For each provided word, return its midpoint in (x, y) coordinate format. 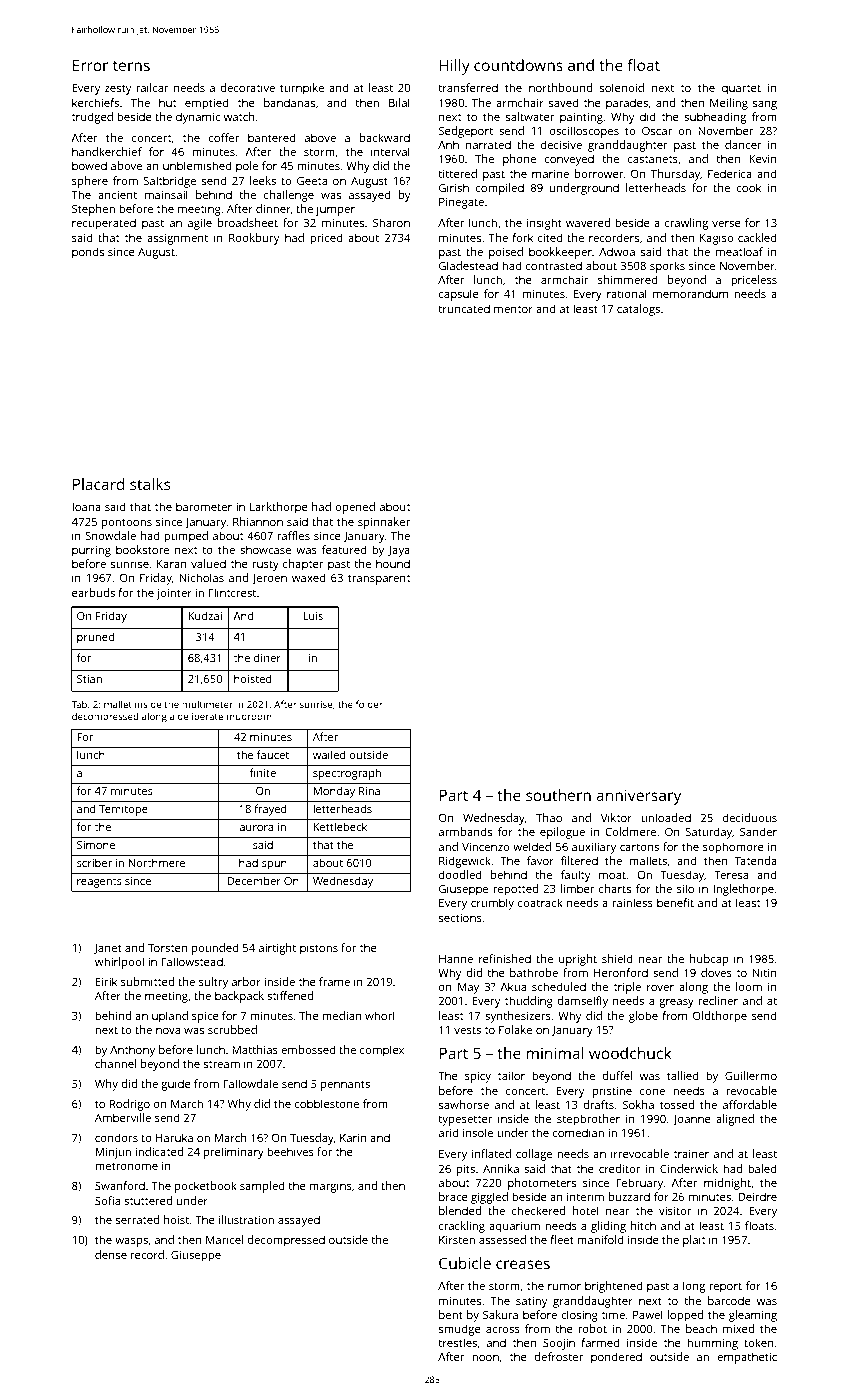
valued (208, 563)
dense (111, 1254)
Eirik (106, 981)
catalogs (638, 310)
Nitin (765, 972)
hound (393, 563)
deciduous (750, 817)
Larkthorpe (279, 508)
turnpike (302, 89)
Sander (758, 831)
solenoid (622, 87)
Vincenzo (485, 847)
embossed (308, 1049)
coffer (224, 137)
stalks (150, 484)
